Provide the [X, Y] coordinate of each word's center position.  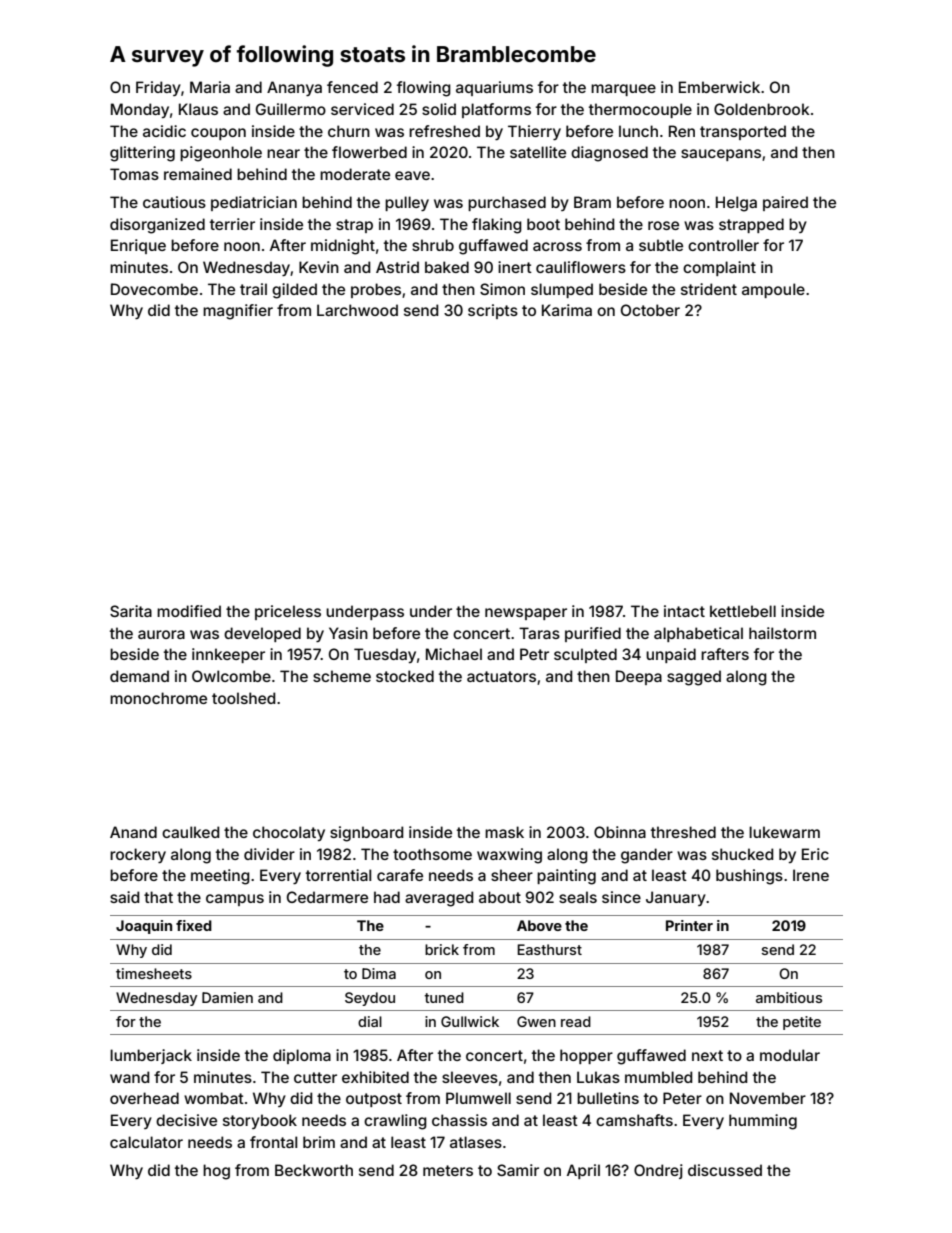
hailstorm [782, 633]
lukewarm [784, 832]
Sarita [131, 611]
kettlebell [743, 611]
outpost [374, 1100]
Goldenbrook [762, 109]
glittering [142, 154]
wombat [214, 1098]
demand [139, 676]
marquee [623, 90]
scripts [493, 311]
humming [763, 1122]
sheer [512, 875]
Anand [133, 832]
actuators [501, 676]
